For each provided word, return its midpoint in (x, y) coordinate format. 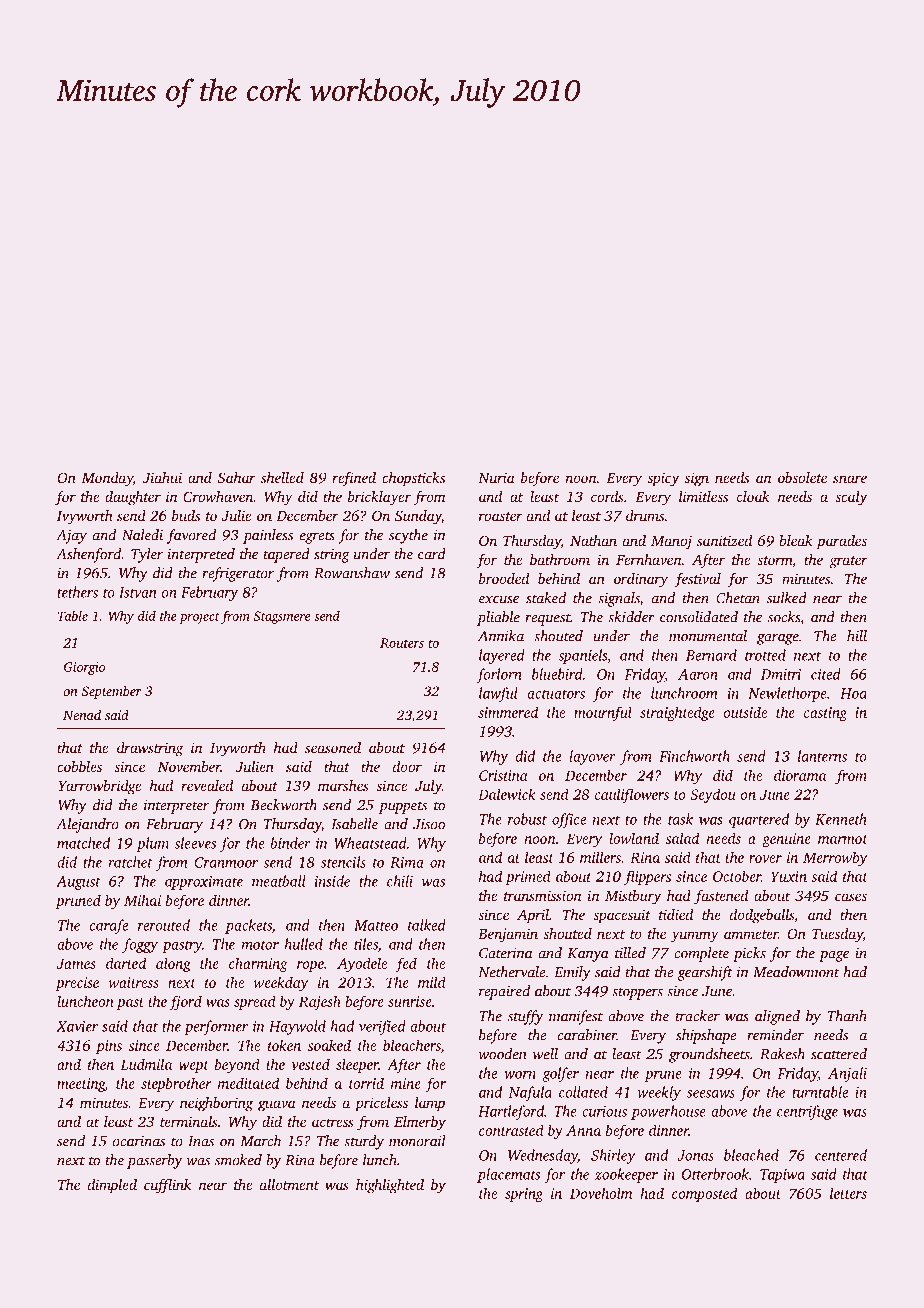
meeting (81, 1085)
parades (842, 542)
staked (546, 598)
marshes (343, 785)
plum (152, 844)
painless (268, 536)
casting (825, 714)
